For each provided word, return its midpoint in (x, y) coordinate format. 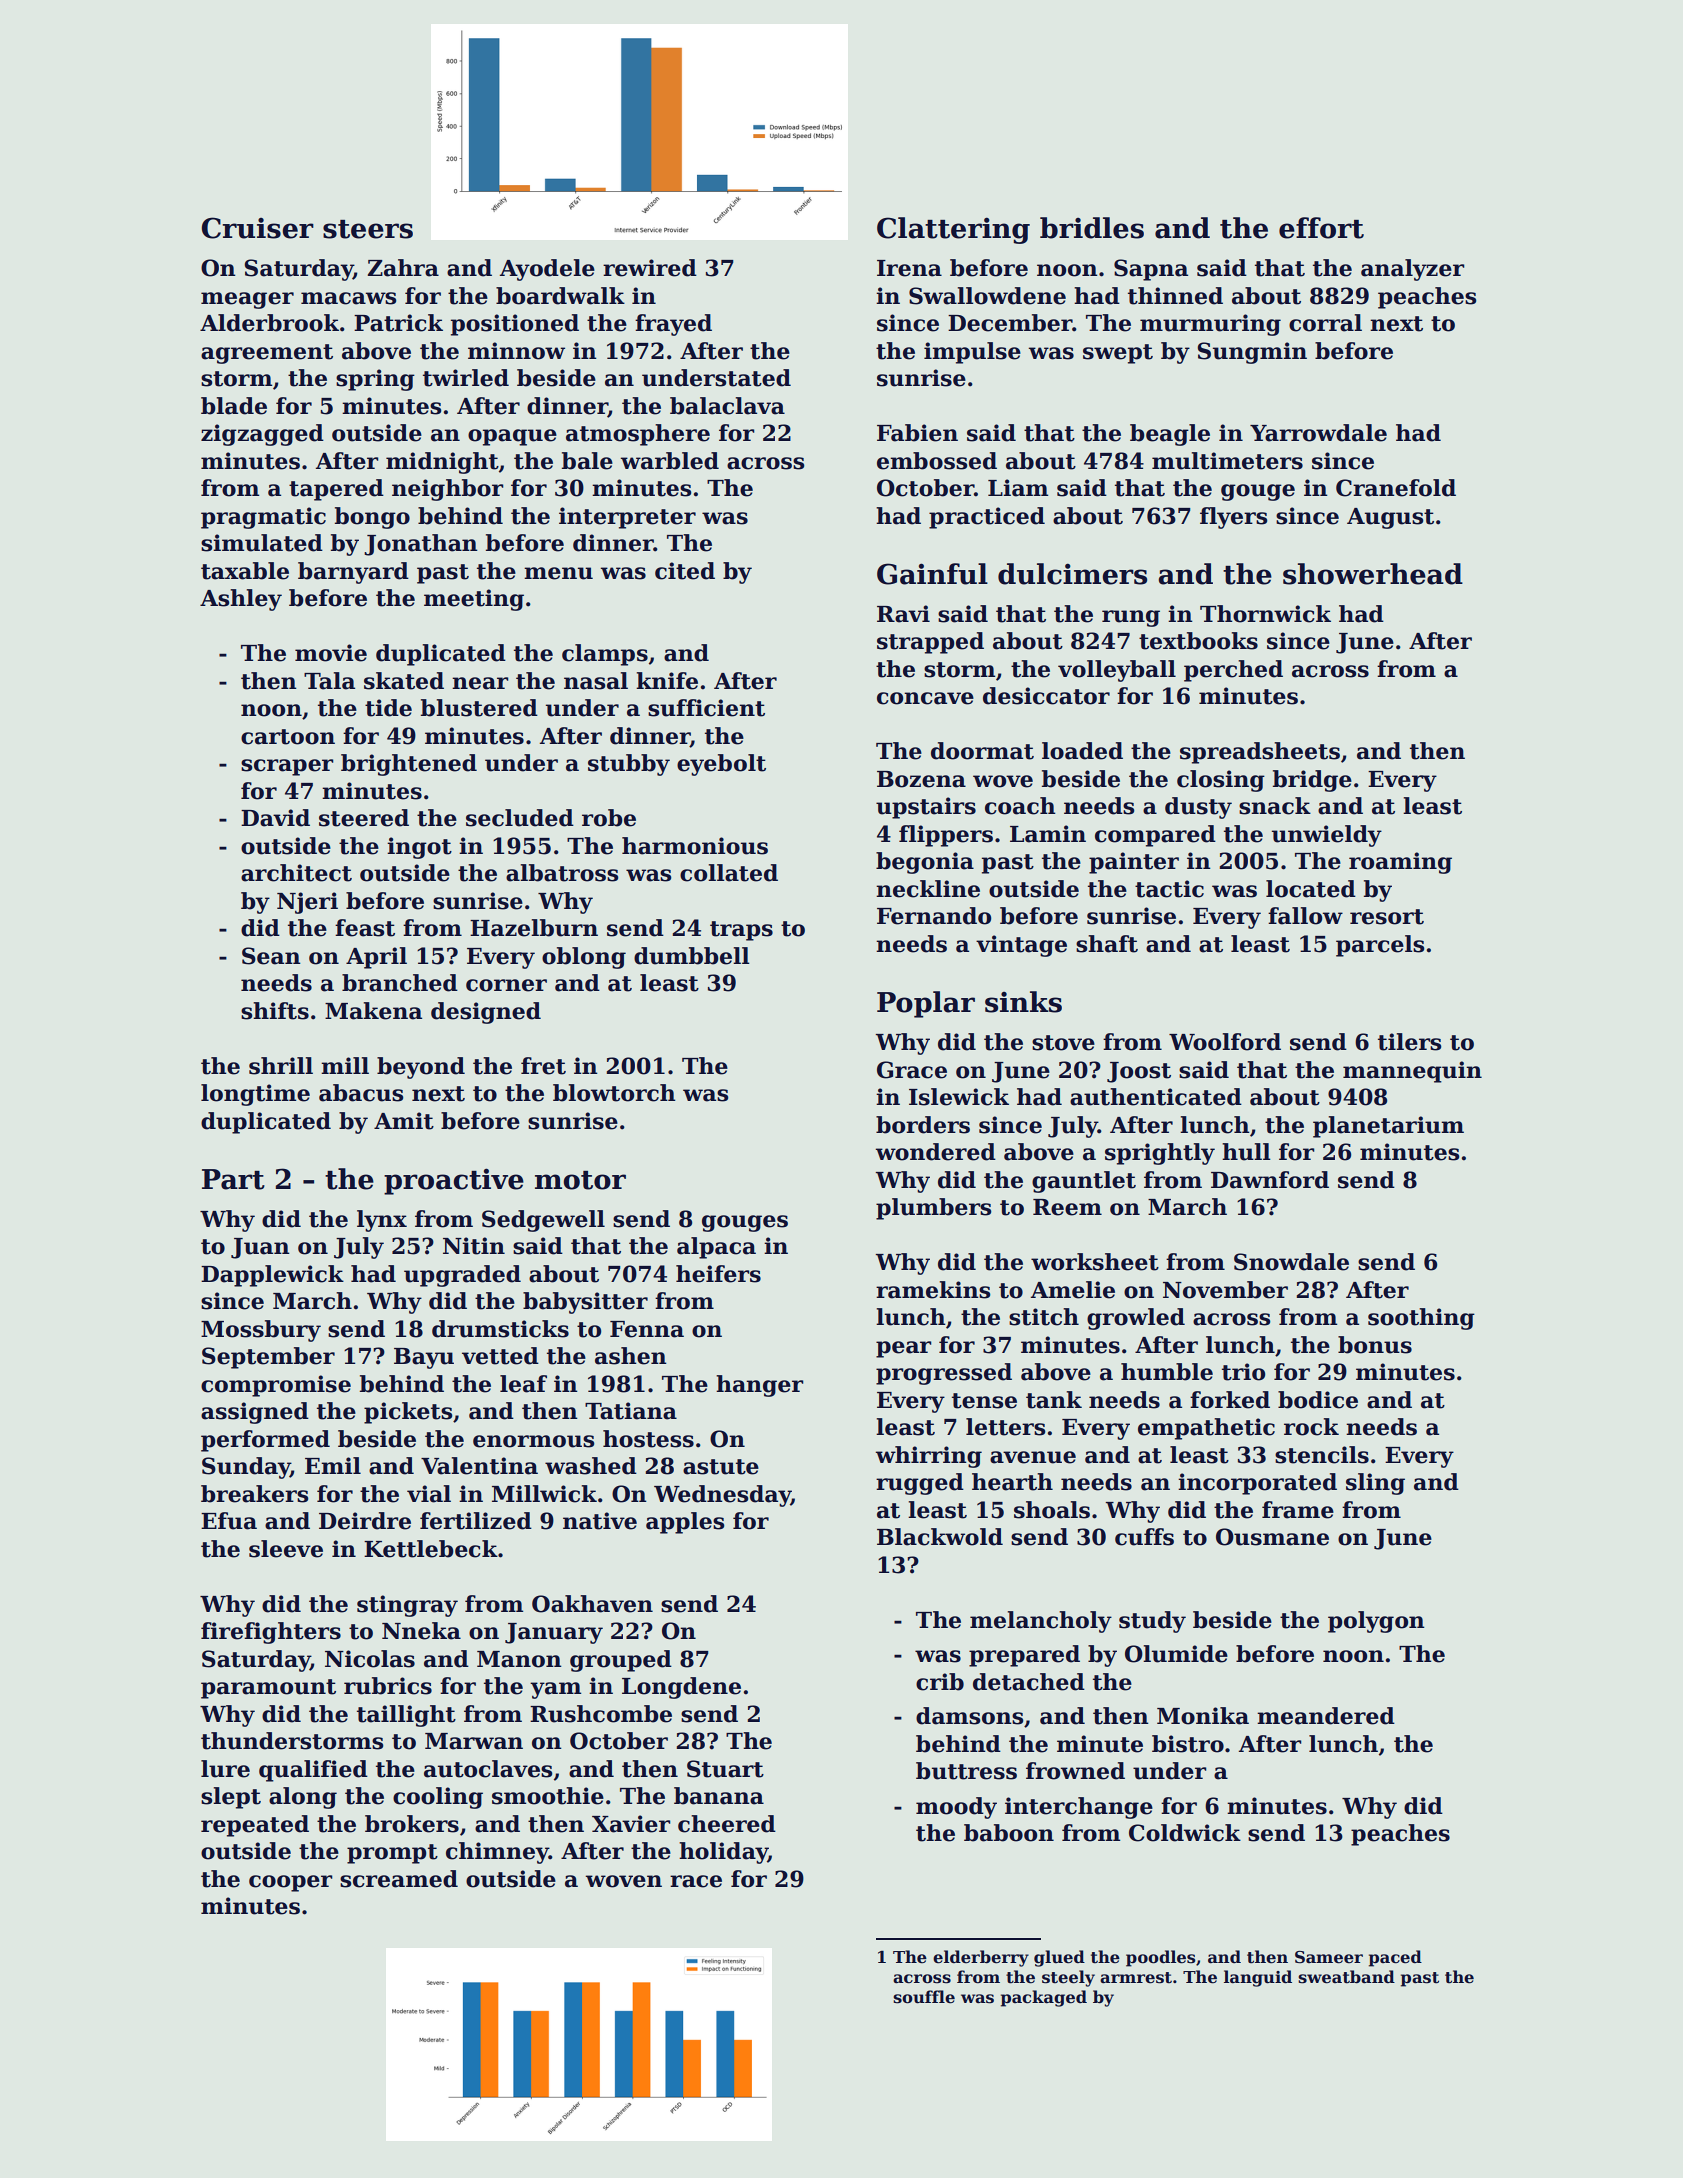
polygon (1376, 1622)
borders (923, 1125)
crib (940, 1682)
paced (1395, 1958)
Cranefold (1396, 488)
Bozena (921, 779)
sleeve (286, 1549)
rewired (650, 268)
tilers (1410, 1042)
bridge (1312, 781)
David (275, 818)
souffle (924, 1997)
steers (368, 229)
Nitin (474, 1246)
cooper (291, 1883)
